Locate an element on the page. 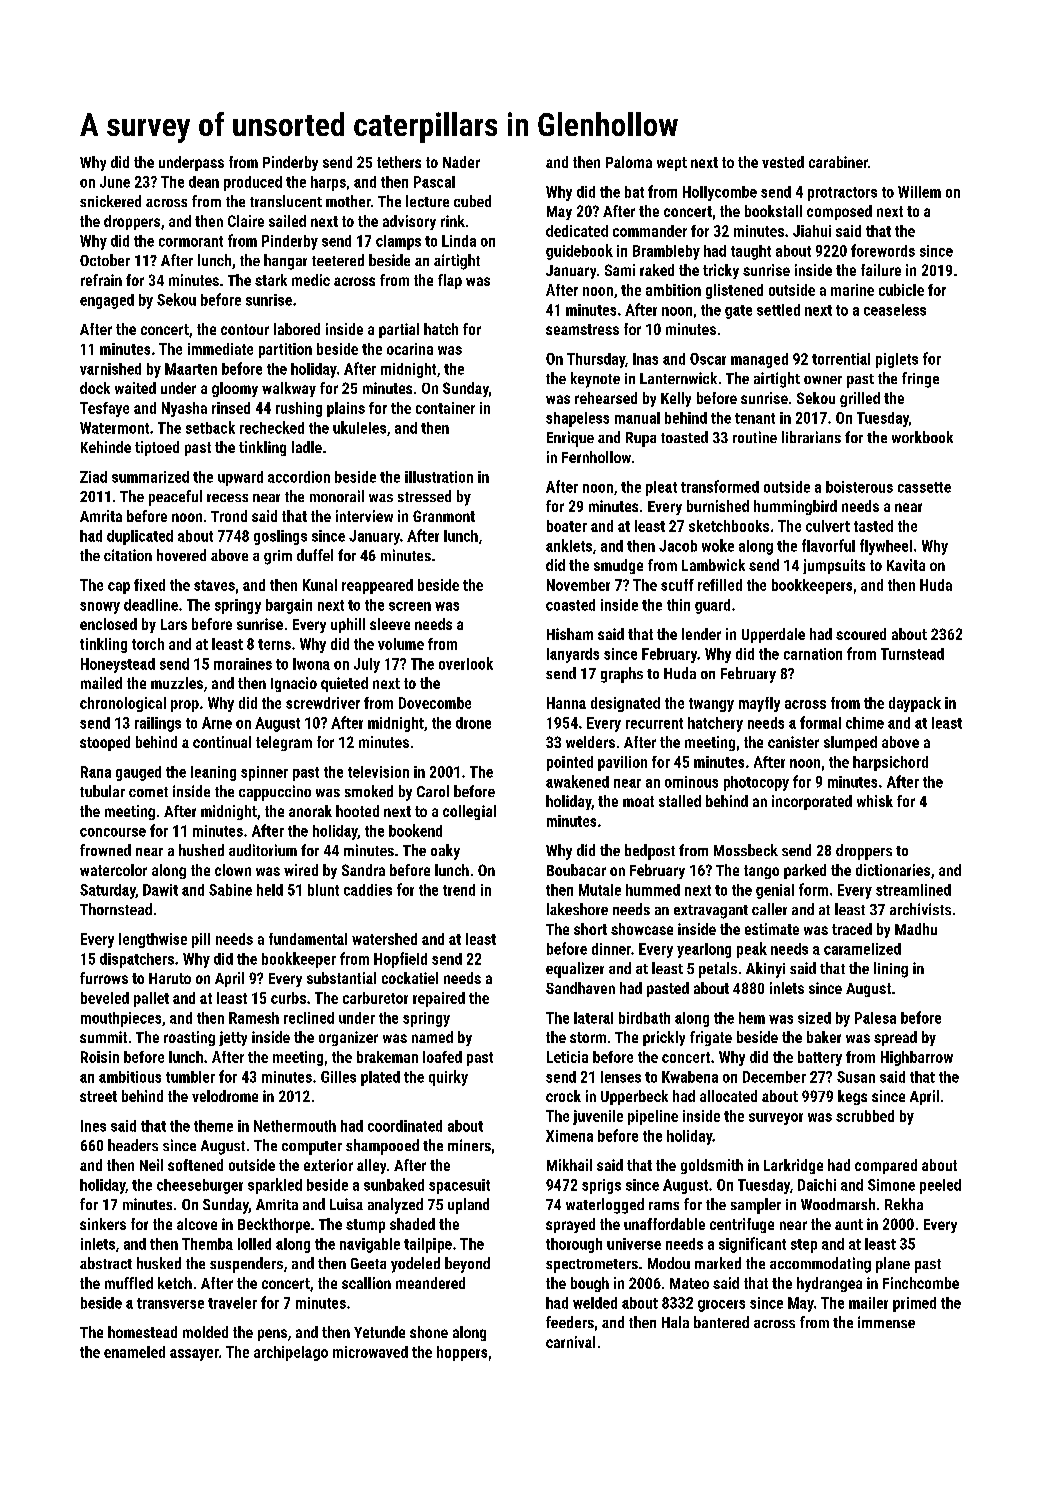 This document has height=1511, width=1043. Ziad is located at coordinates (93, 477).
